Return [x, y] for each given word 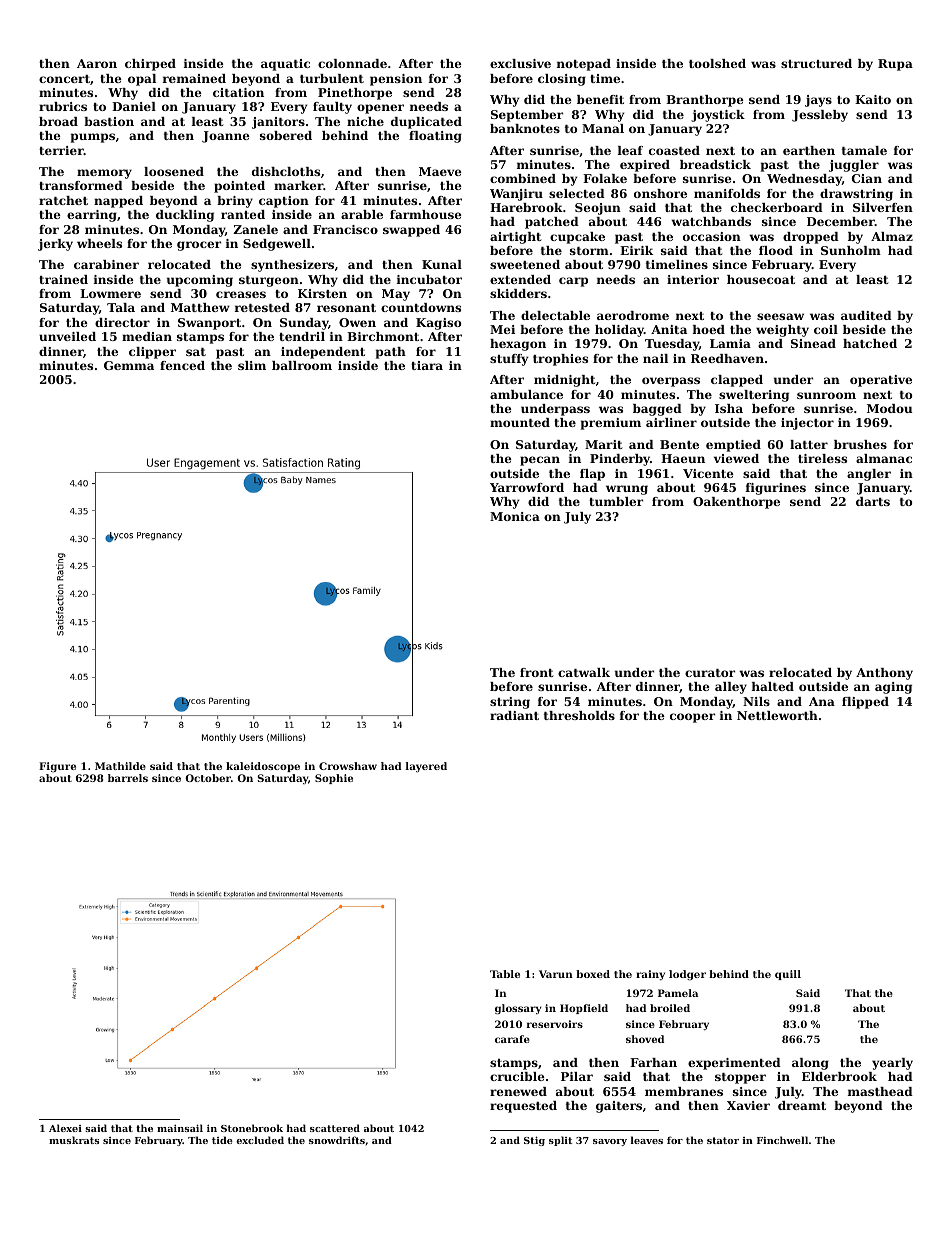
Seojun [598, 209]
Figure [57, 767]
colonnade [352, 63]
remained [194, 78]
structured [816, 63]
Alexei [65, 1128]
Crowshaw [348, 766]
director [122, 322]
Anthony [884, 674]
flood [776, 250]
